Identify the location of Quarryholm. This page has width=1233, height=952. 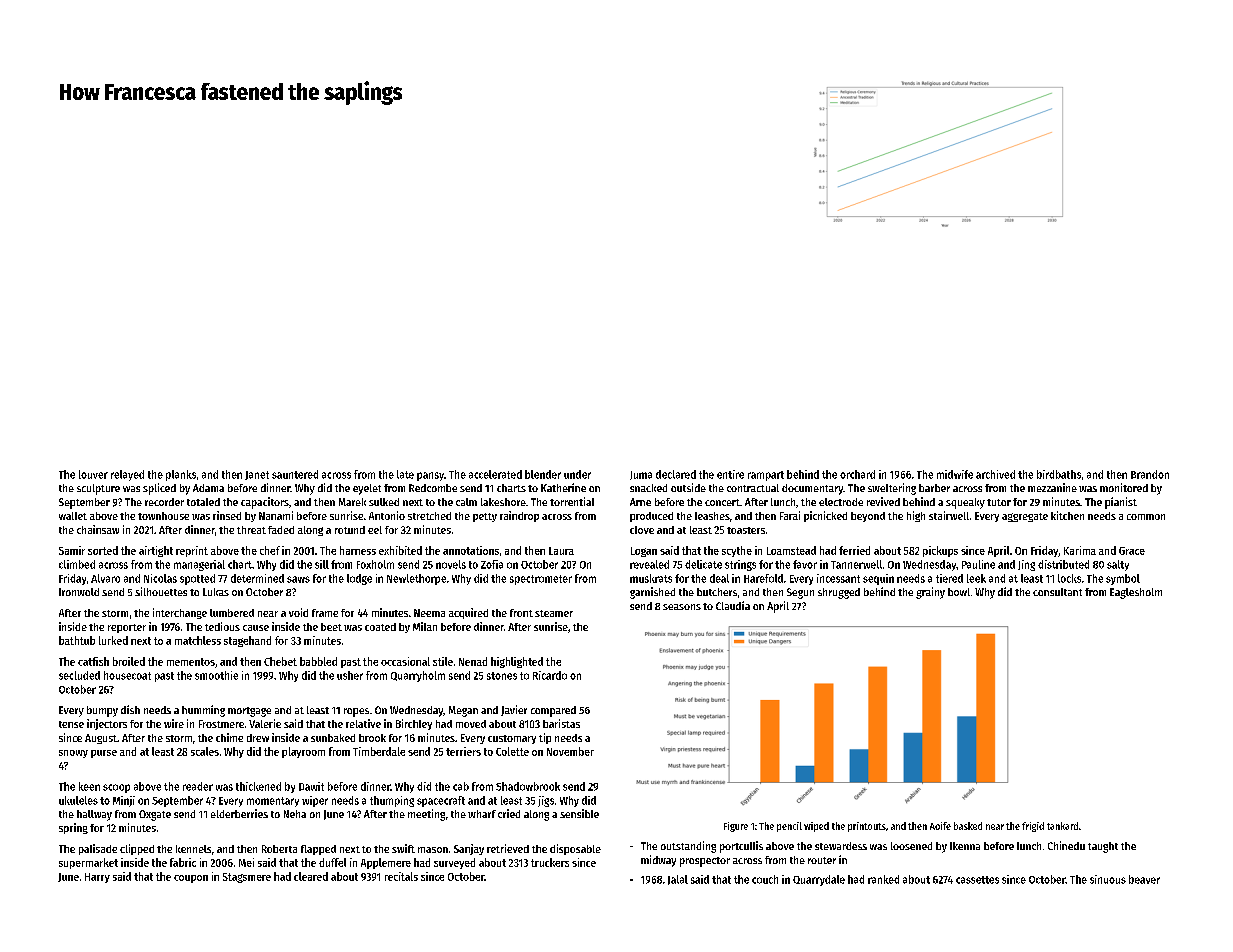
(418, 676).
